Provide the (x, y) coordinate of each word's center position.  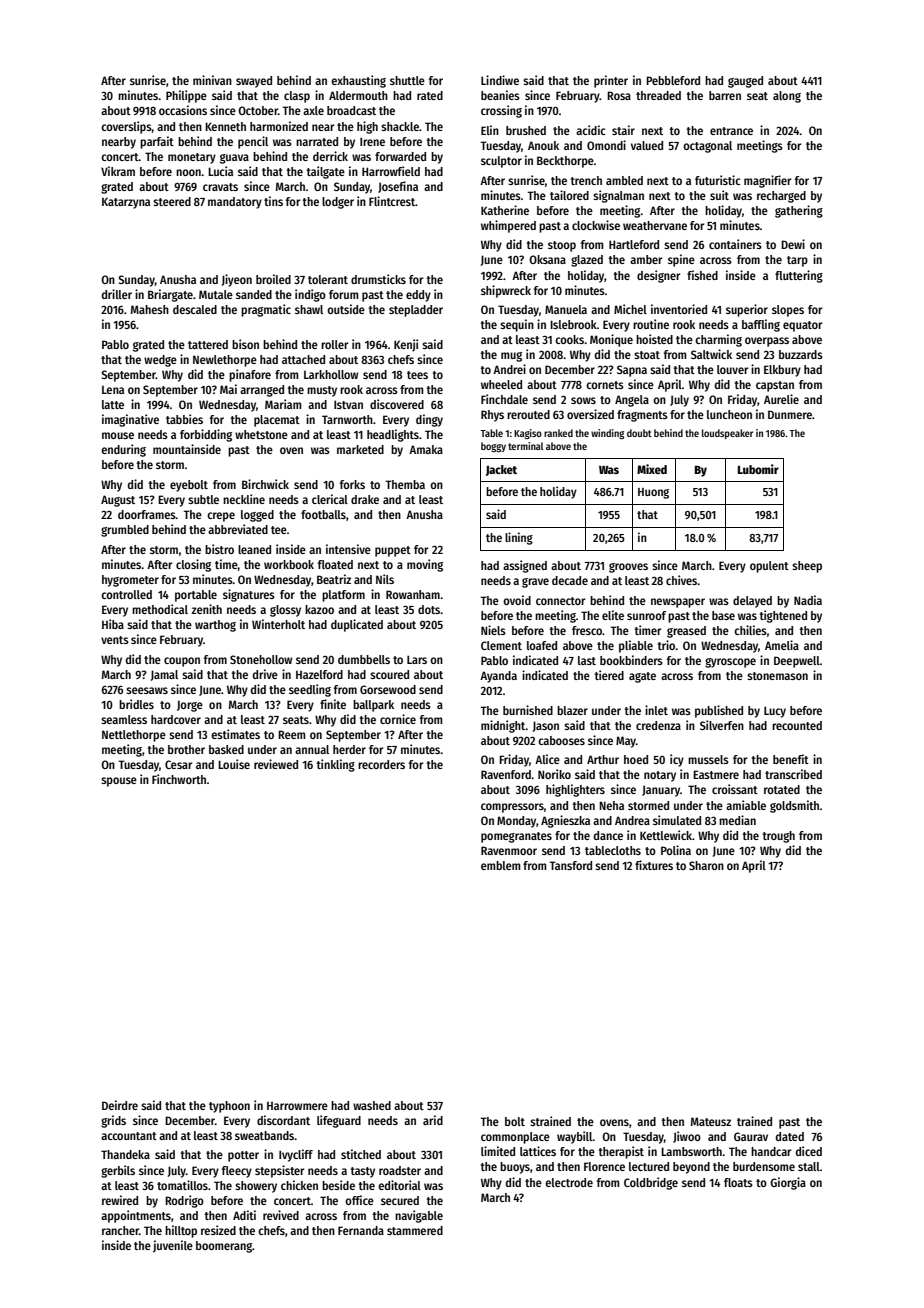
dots (429, 609)
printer (611, 81)
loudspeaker (727, 434)
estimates (235, 734)
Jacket (501, 470)
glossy (285, 611)
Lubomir (758, 469)
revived (281, 1215)
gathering (799, 211)
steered (172, 201)
